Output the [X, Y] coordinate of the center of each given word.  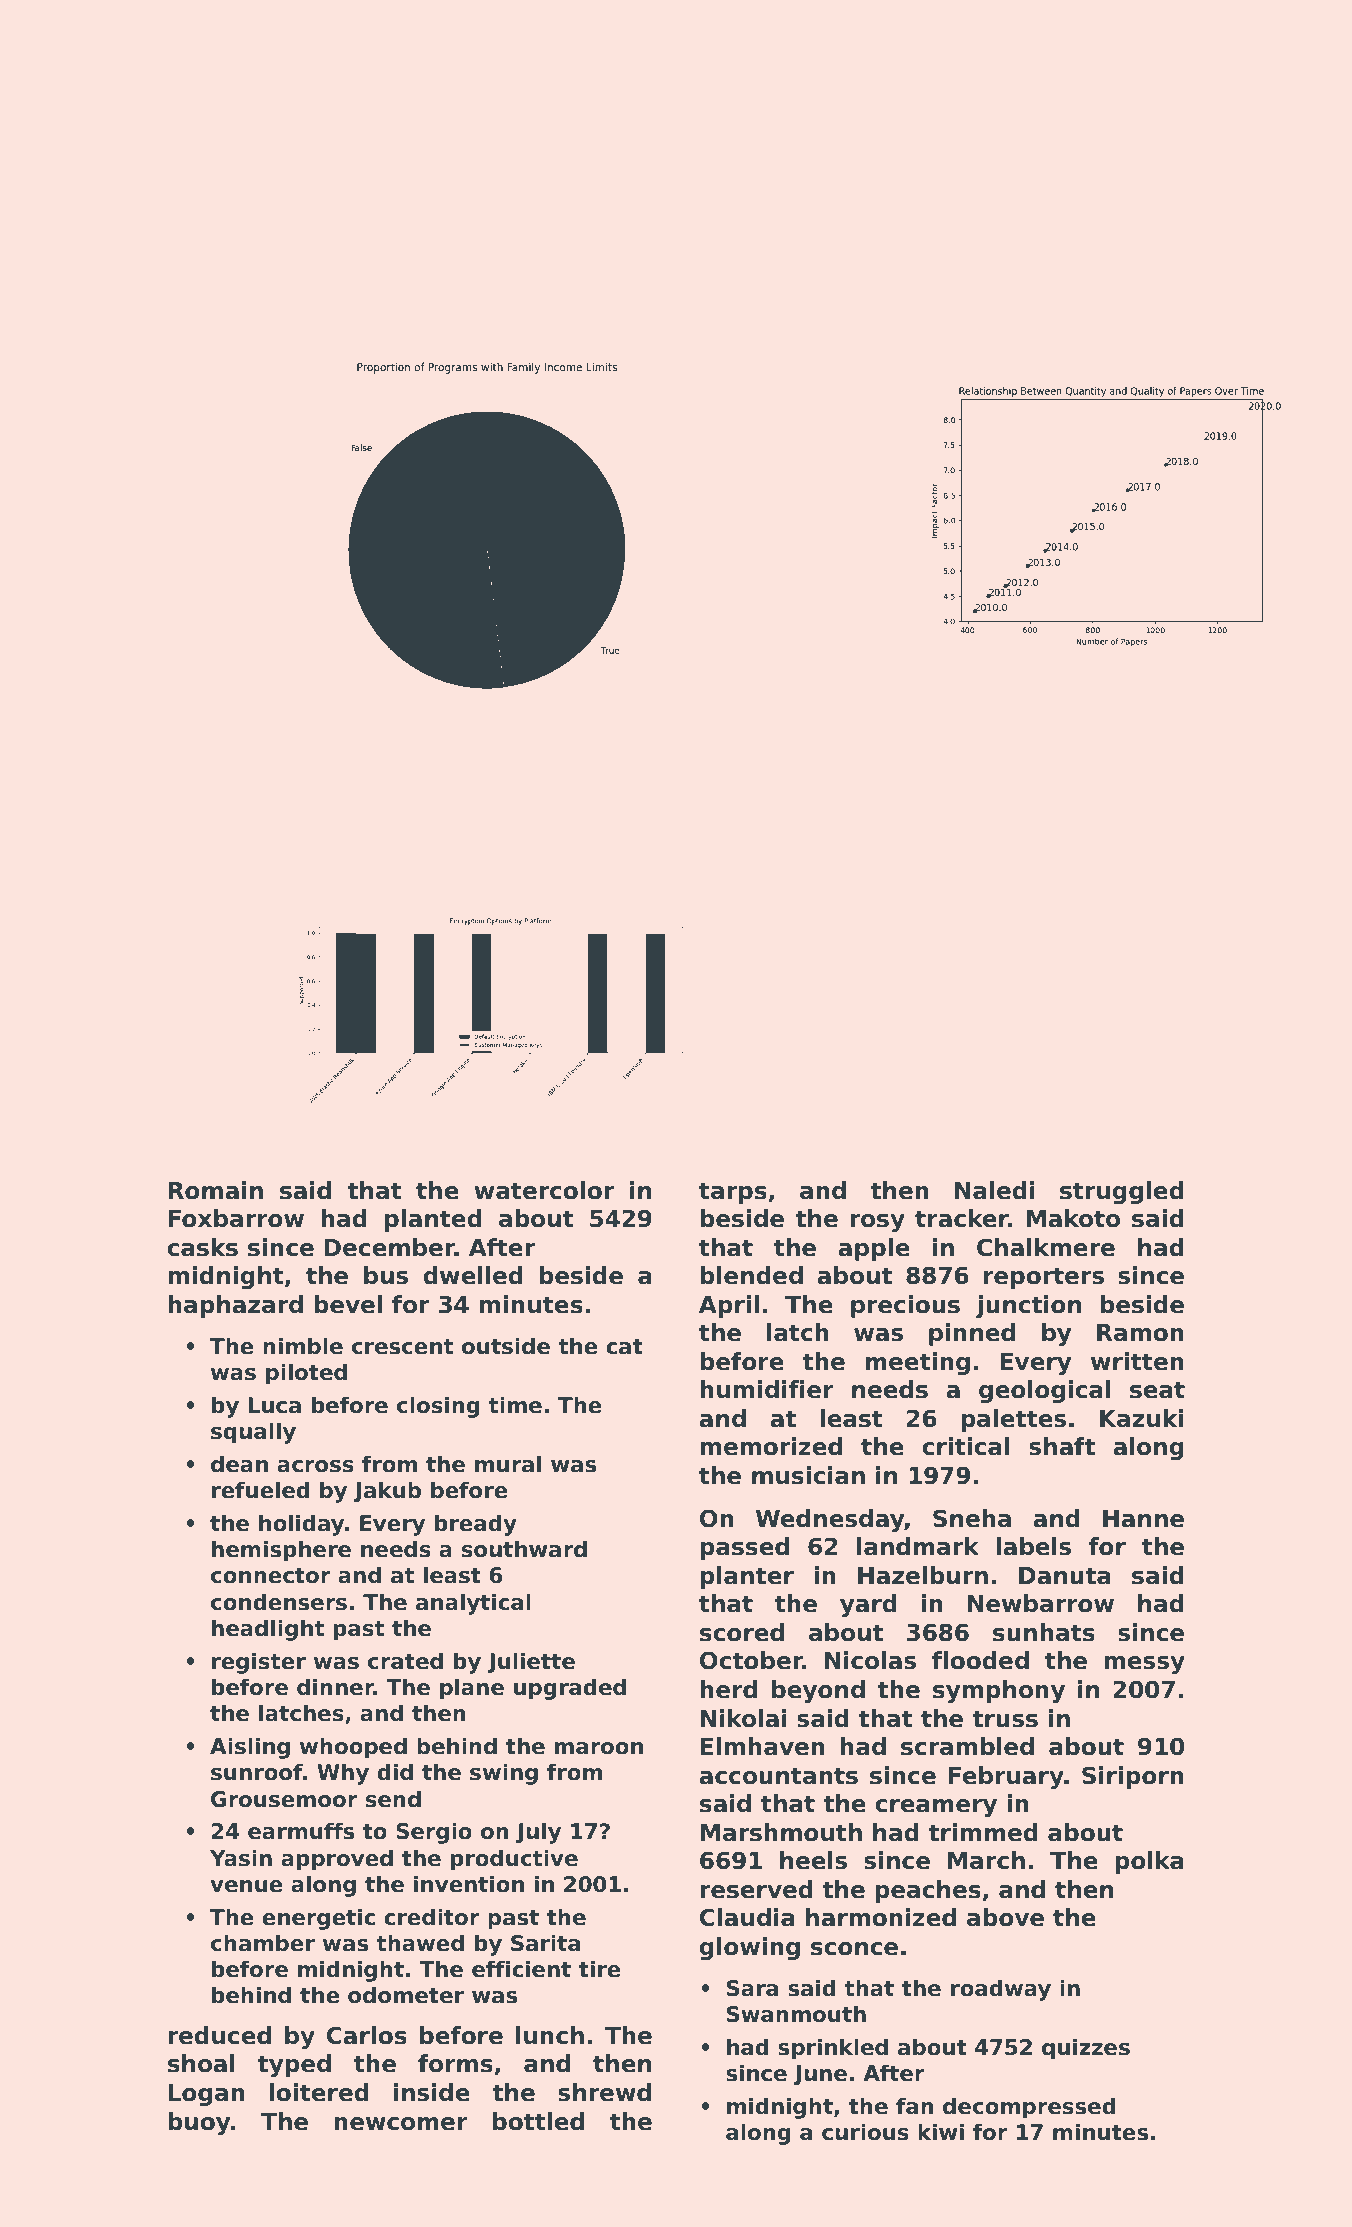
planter [747, 1577]
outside [506, 1346]
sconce [854, 1949]
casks [202, 1247]
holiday [301, 1525]
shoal [201, 2063]
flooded [980, 1660]
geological [1044, 1391]
